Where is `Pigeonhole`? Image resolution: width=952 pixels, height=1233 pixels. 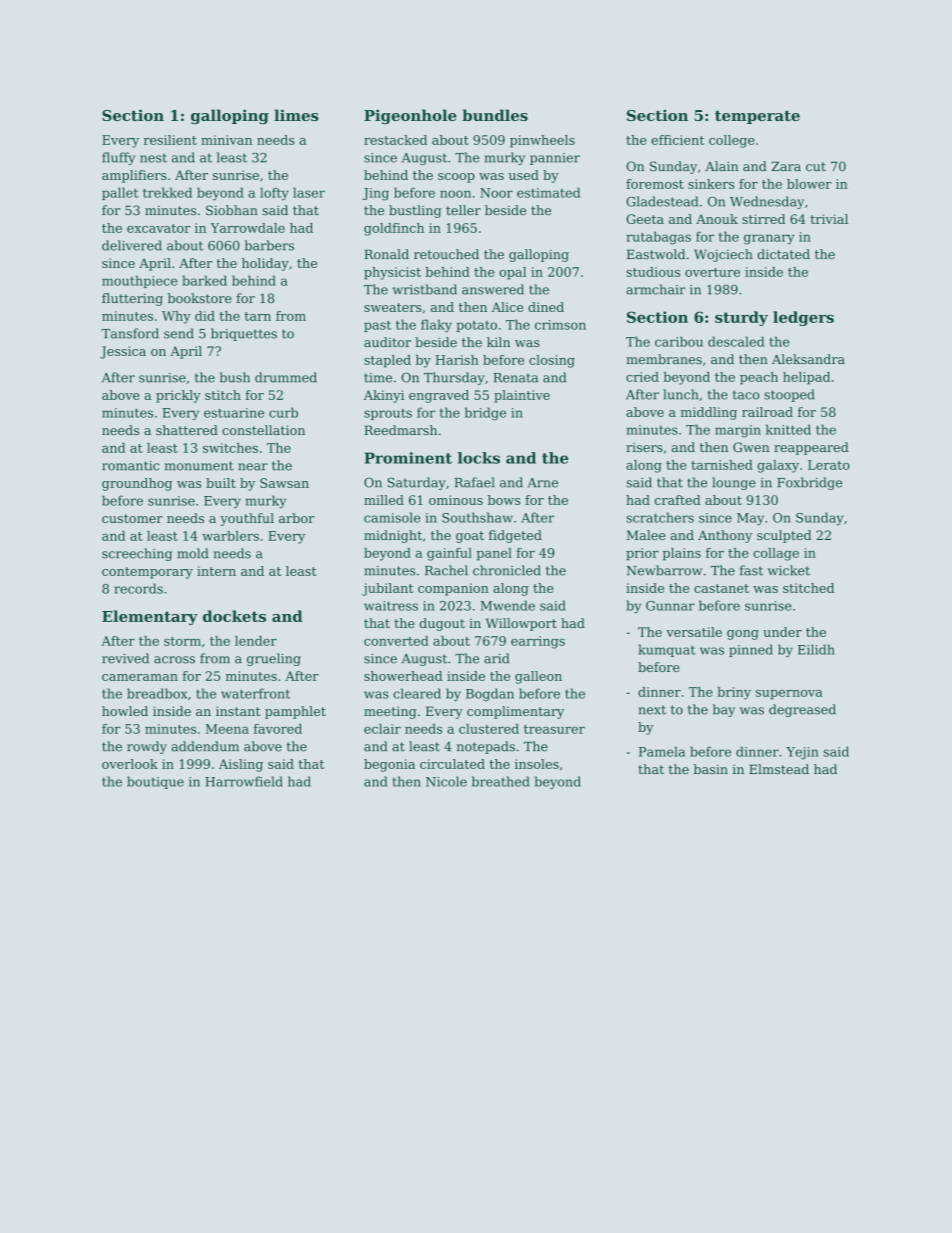 Pigeonhole is located at coordinates (410, 116).
